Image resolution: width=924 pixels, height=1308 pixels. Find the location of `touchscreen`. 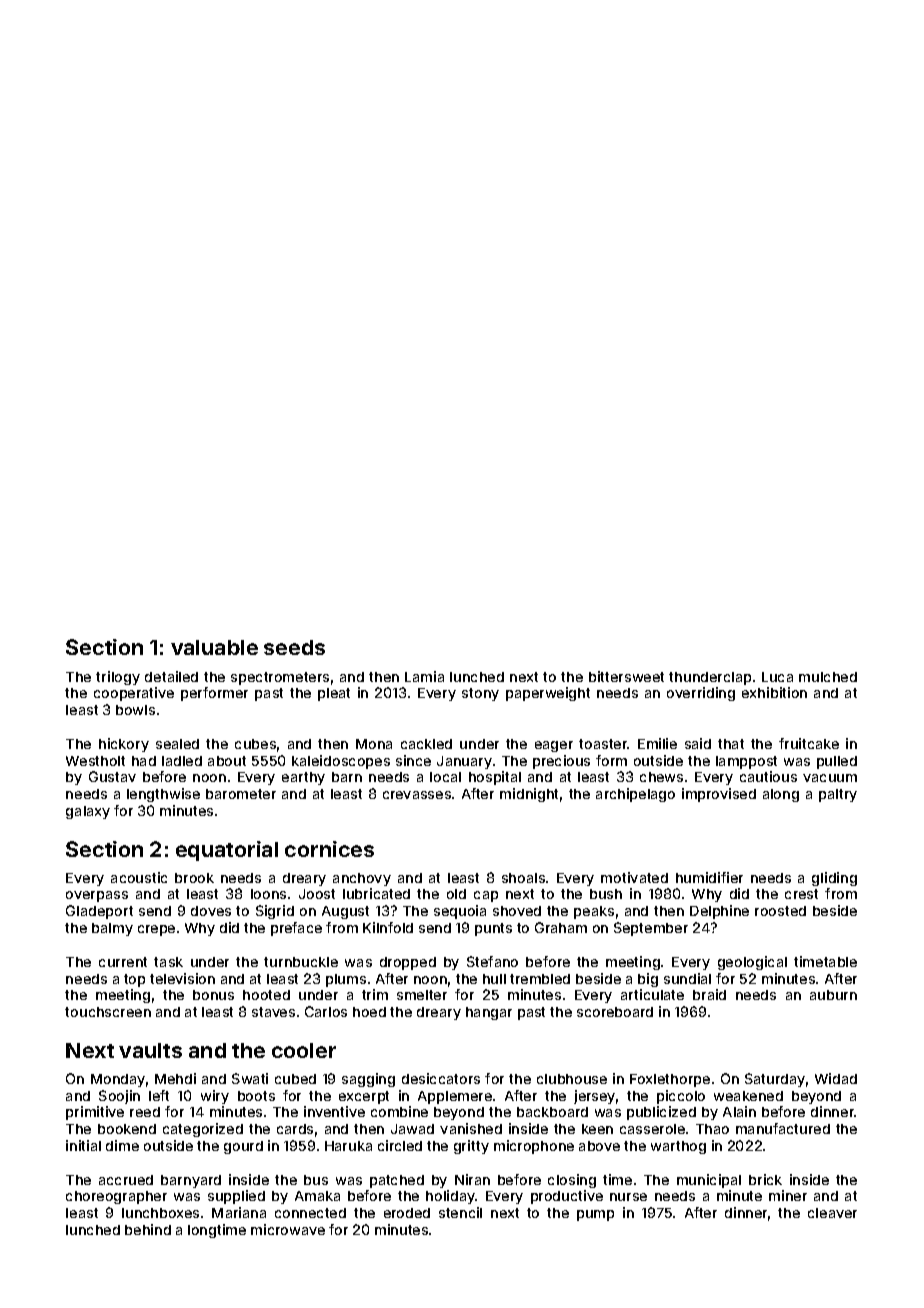

touchscreen is located at coordinates (108, 1012).
